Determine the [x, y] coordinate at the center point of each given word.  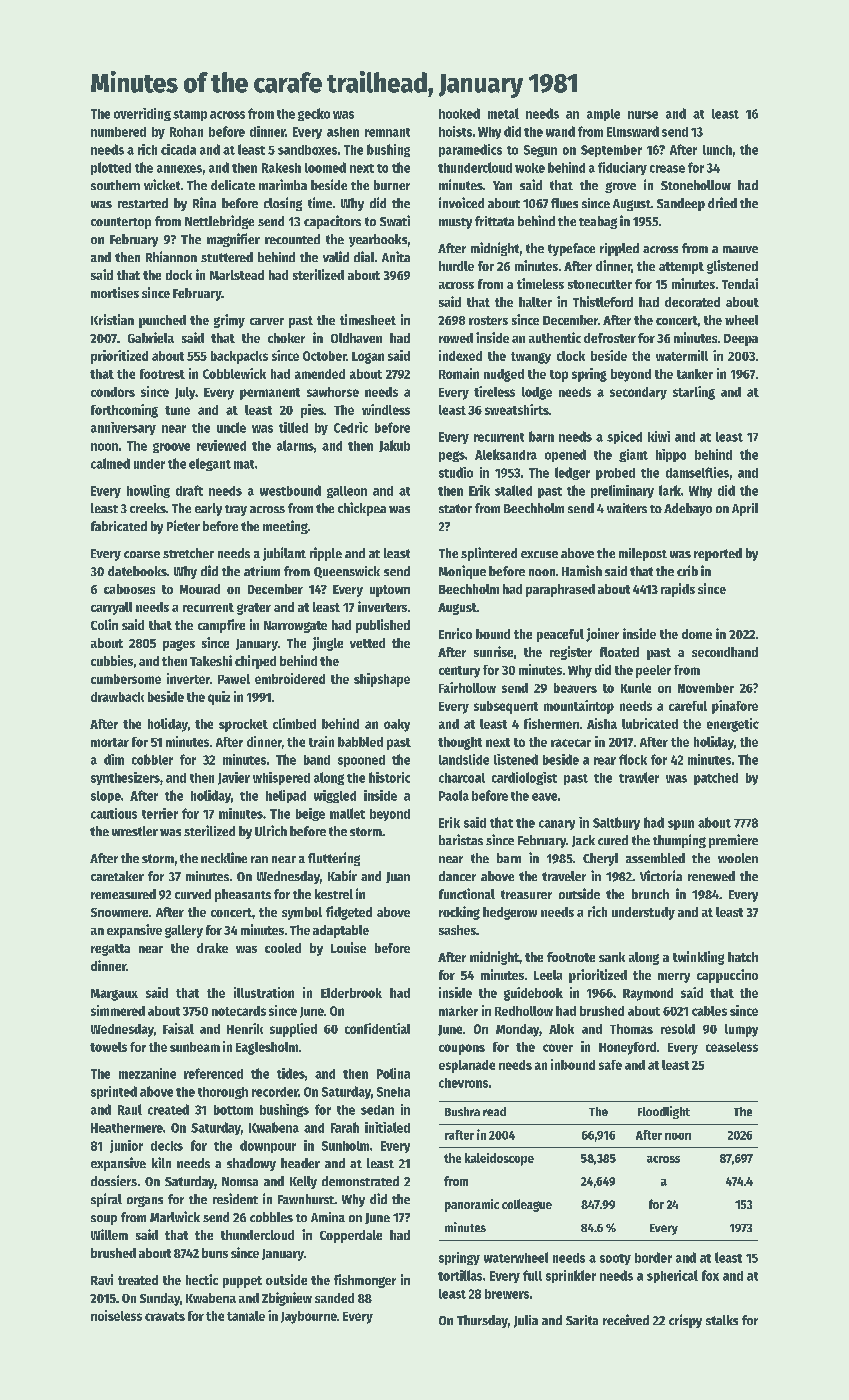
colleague [527, 1205]
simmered [118, 1010]
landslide [464, 759]
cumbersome [126, 679]
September [611, 151]
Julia [526, 1321]
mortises [115, 292]
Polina [393, 1073]
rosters [488, 320]
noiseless [116, 1315]
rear [605, 761]
